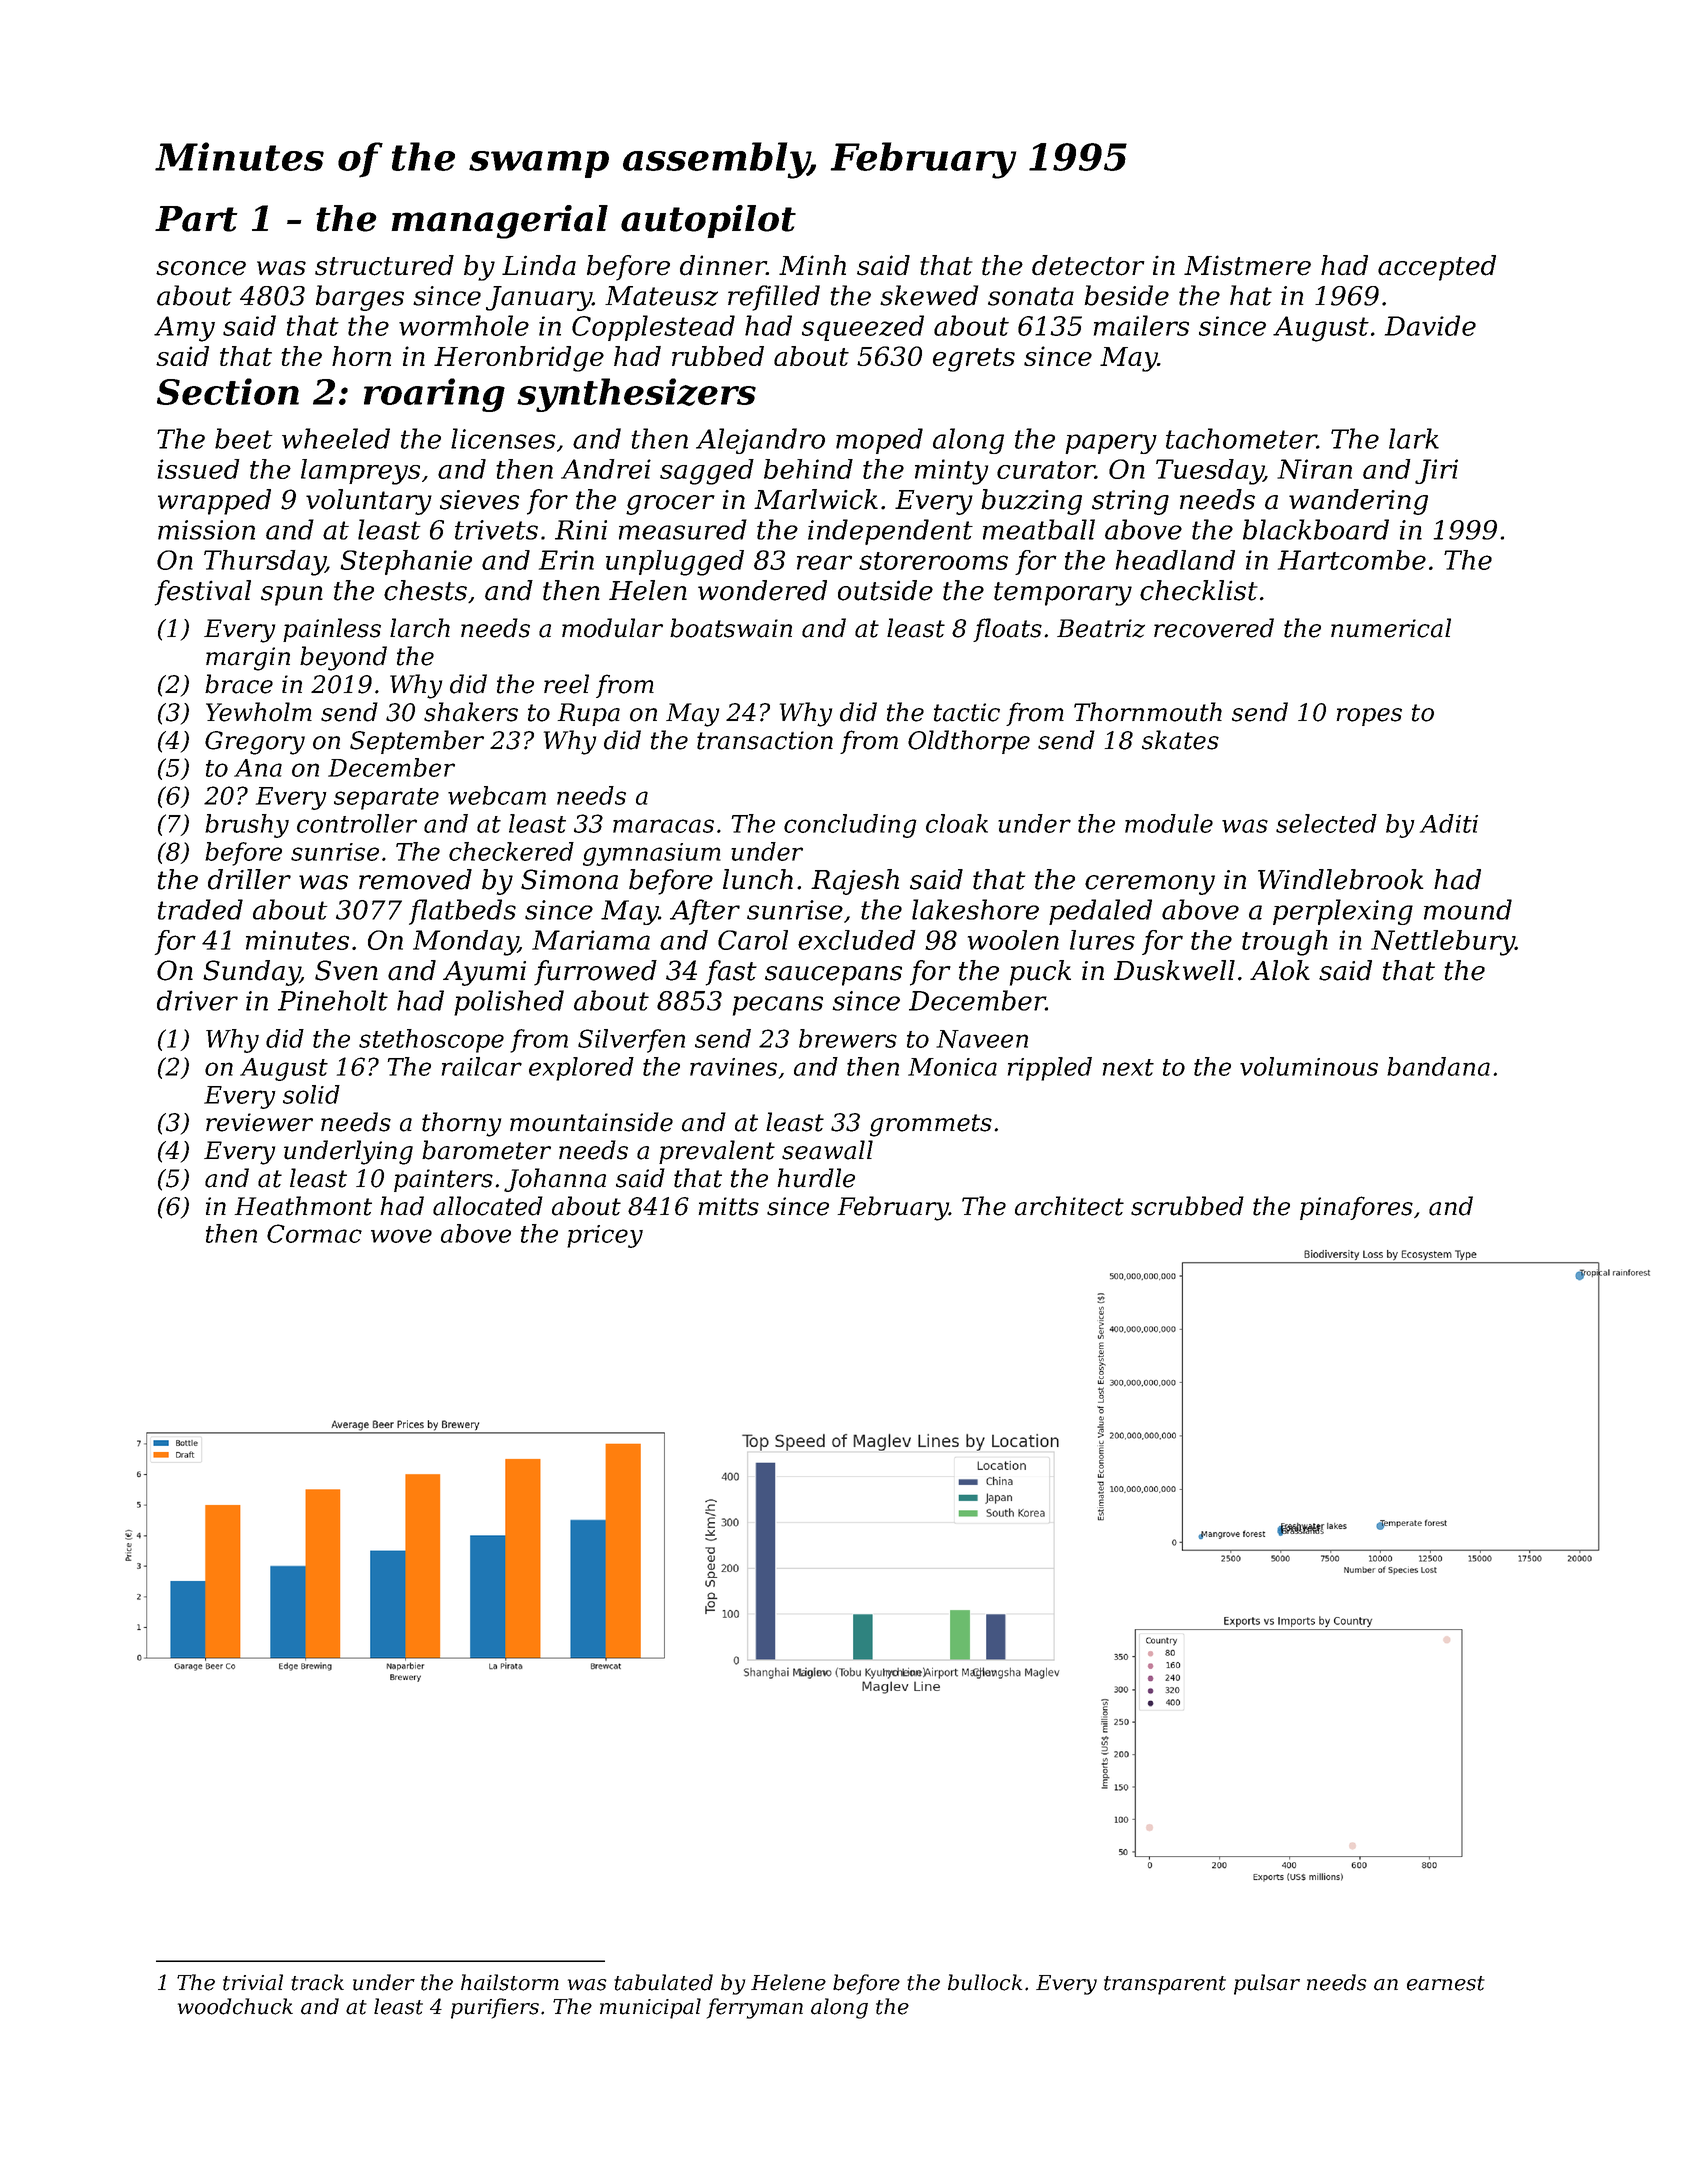 Image resolution: width=1683 pixels, height=2178 pixels. I want to click on bandana, so click(1438, 1066).
